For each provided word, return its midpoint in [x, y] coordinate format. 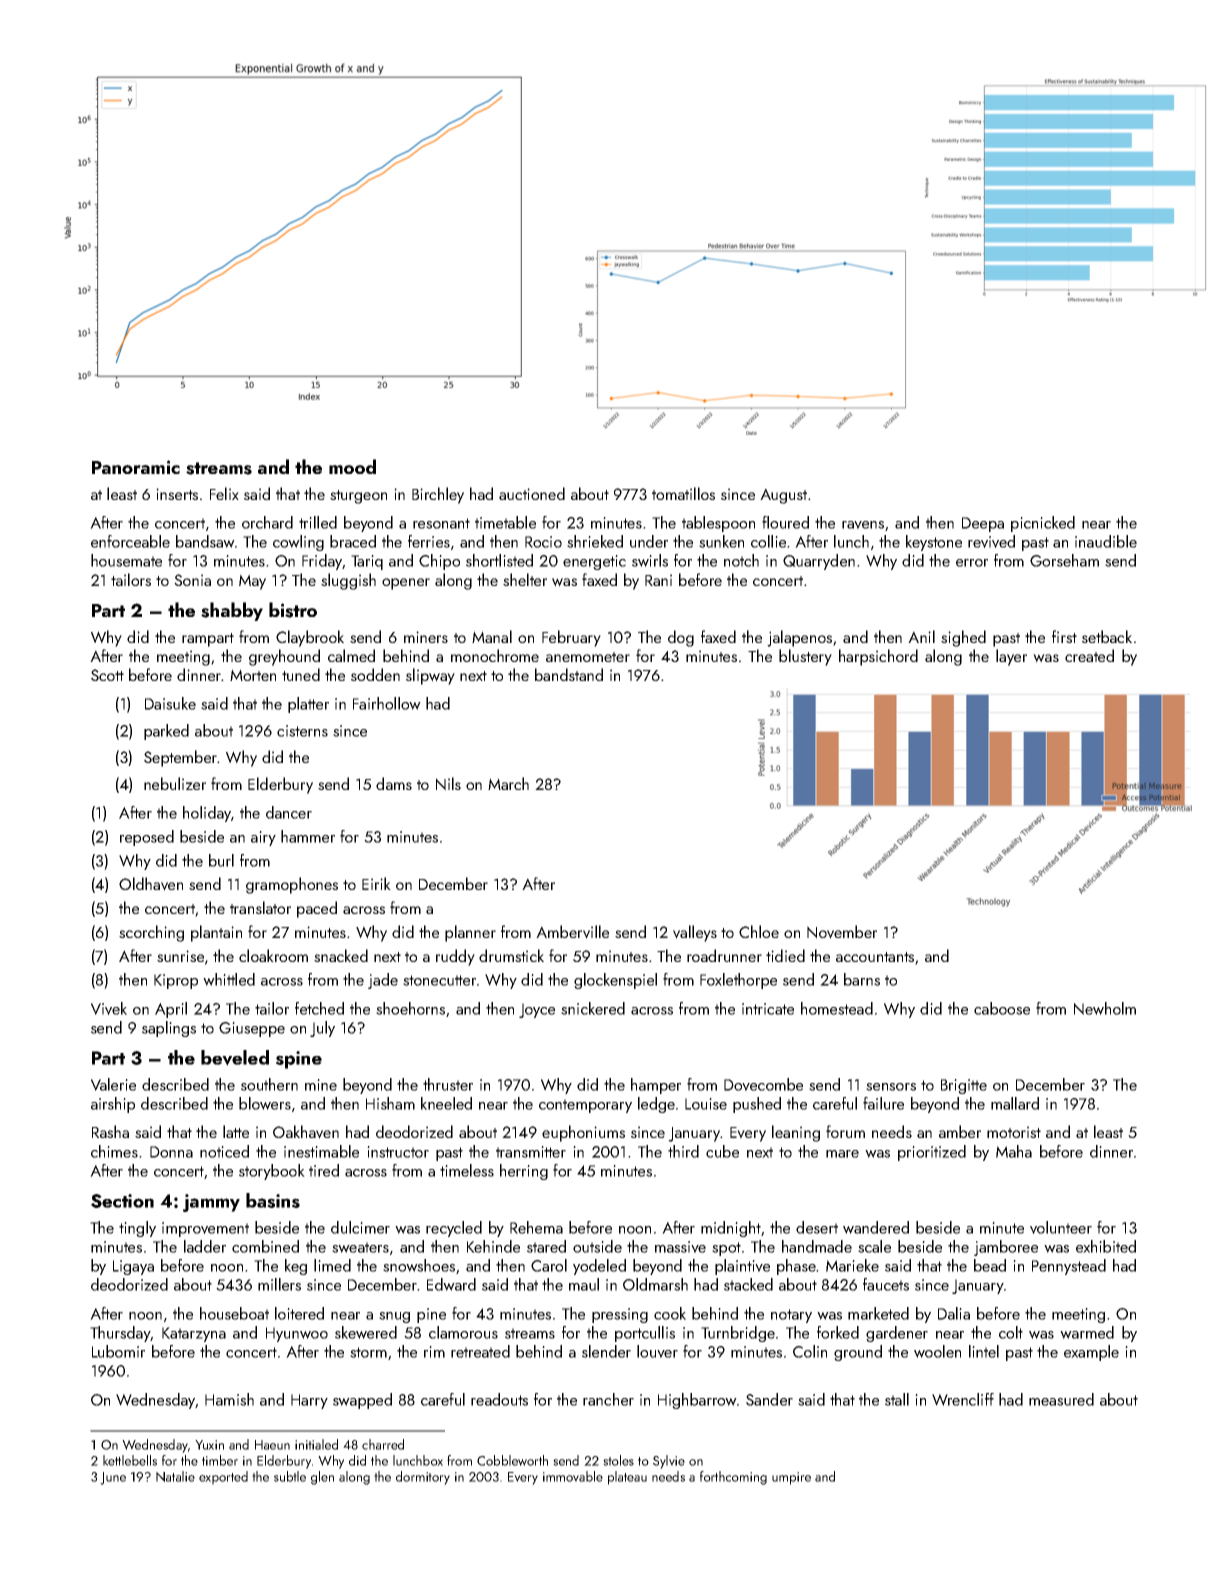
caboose [1002, 1008]
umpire [791, 1478]
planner [470, 933]
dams [394, 783]
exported [223, 1478]
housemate [126, 560]
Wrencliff [963, 1399]
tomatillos [683, 493]
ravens [863, 525]
